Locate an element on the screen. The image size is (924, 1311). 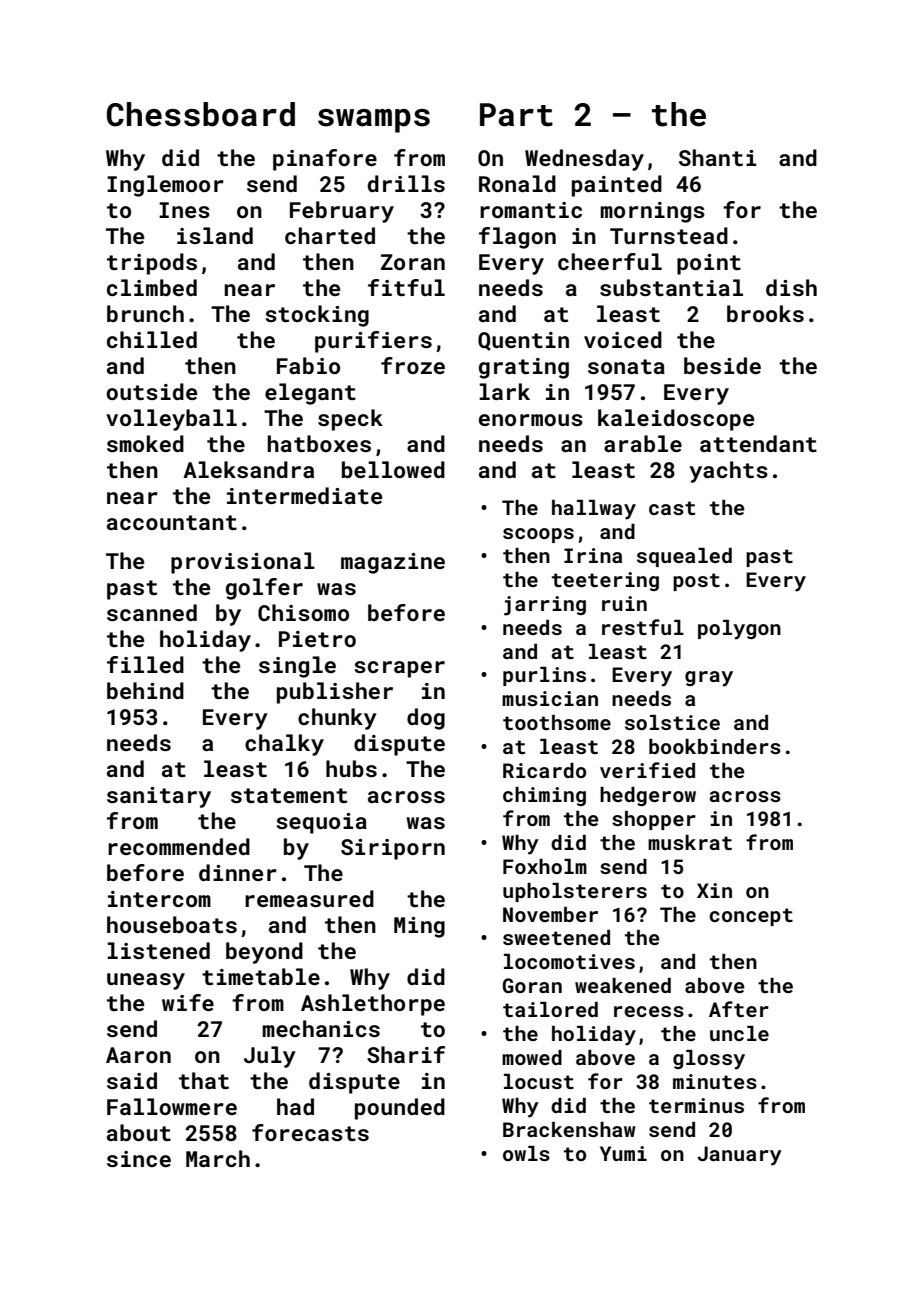
sanitary is located at coordinates (159, 797).
